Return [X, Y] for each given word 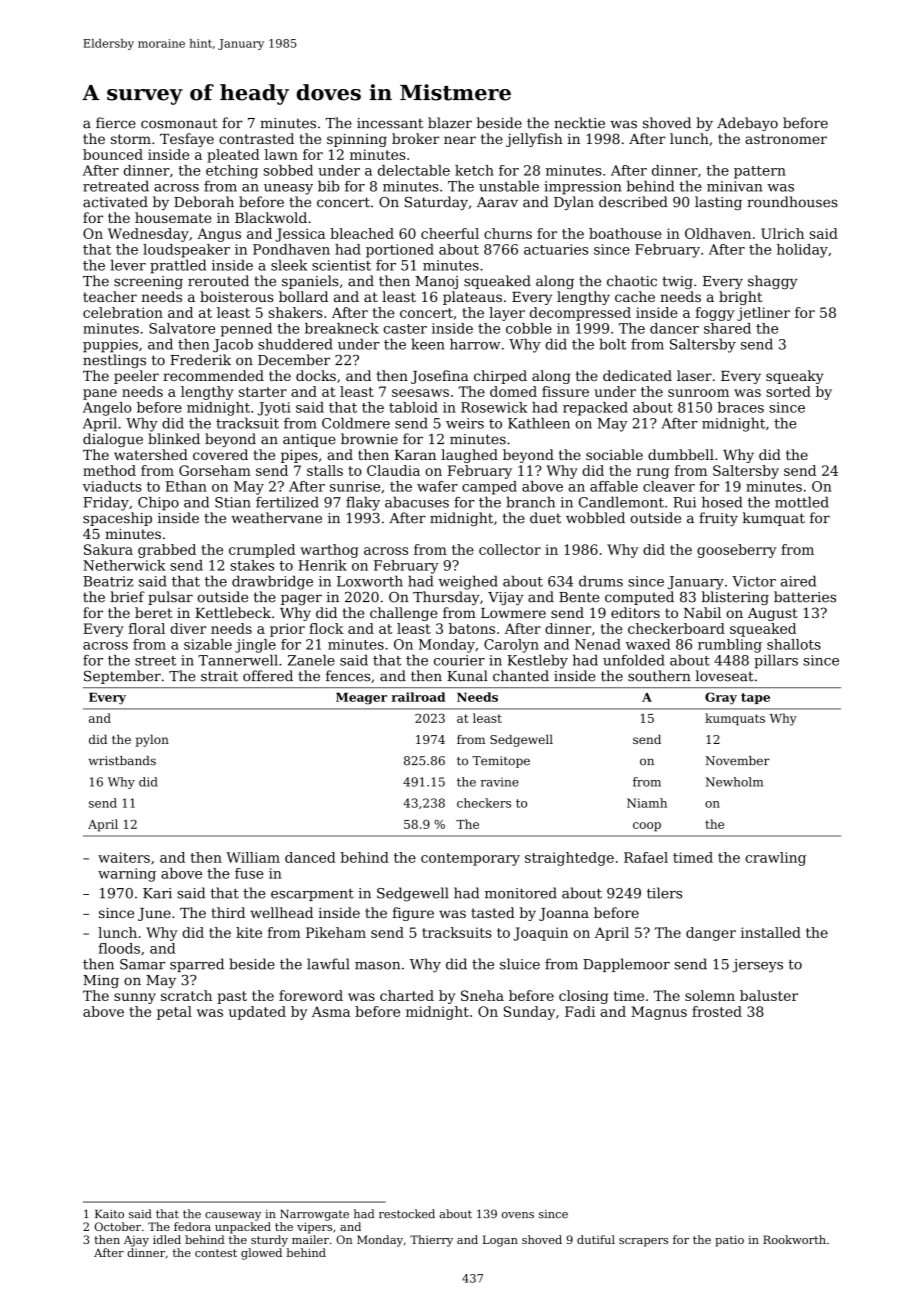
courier [459, 660]
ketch [474, 170]
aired [798, 581]
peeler [136, 377]
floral [146, 628]
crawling [775, 859]
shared [727, 328]
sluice [520, 964]
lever [128, 265]
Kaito [109, 1214]
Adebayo [747, 124]
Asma [331, 1011]
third [228, 912]
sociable [614, 454]
